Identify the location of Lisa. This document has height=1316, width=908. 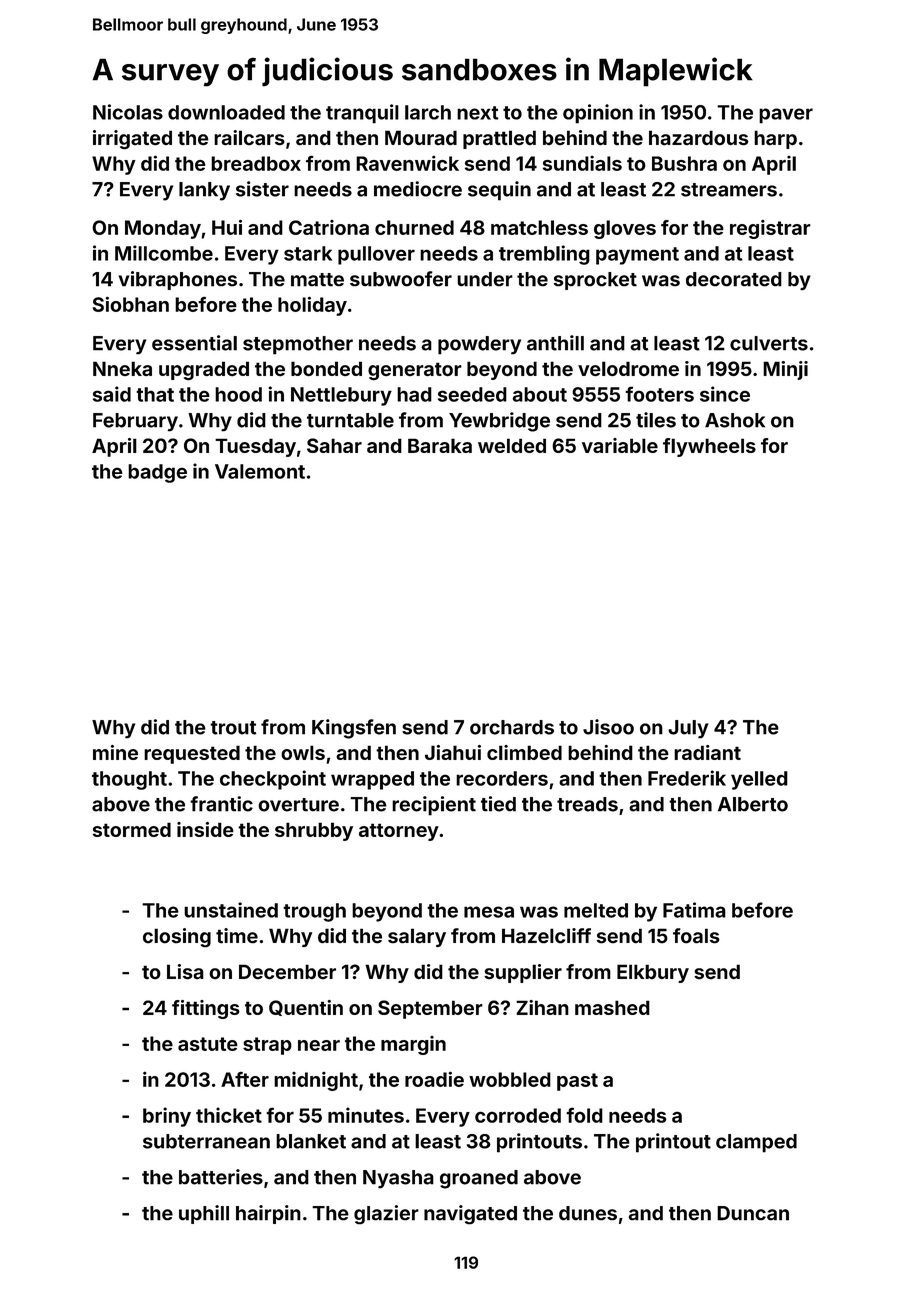
(185, 972).
